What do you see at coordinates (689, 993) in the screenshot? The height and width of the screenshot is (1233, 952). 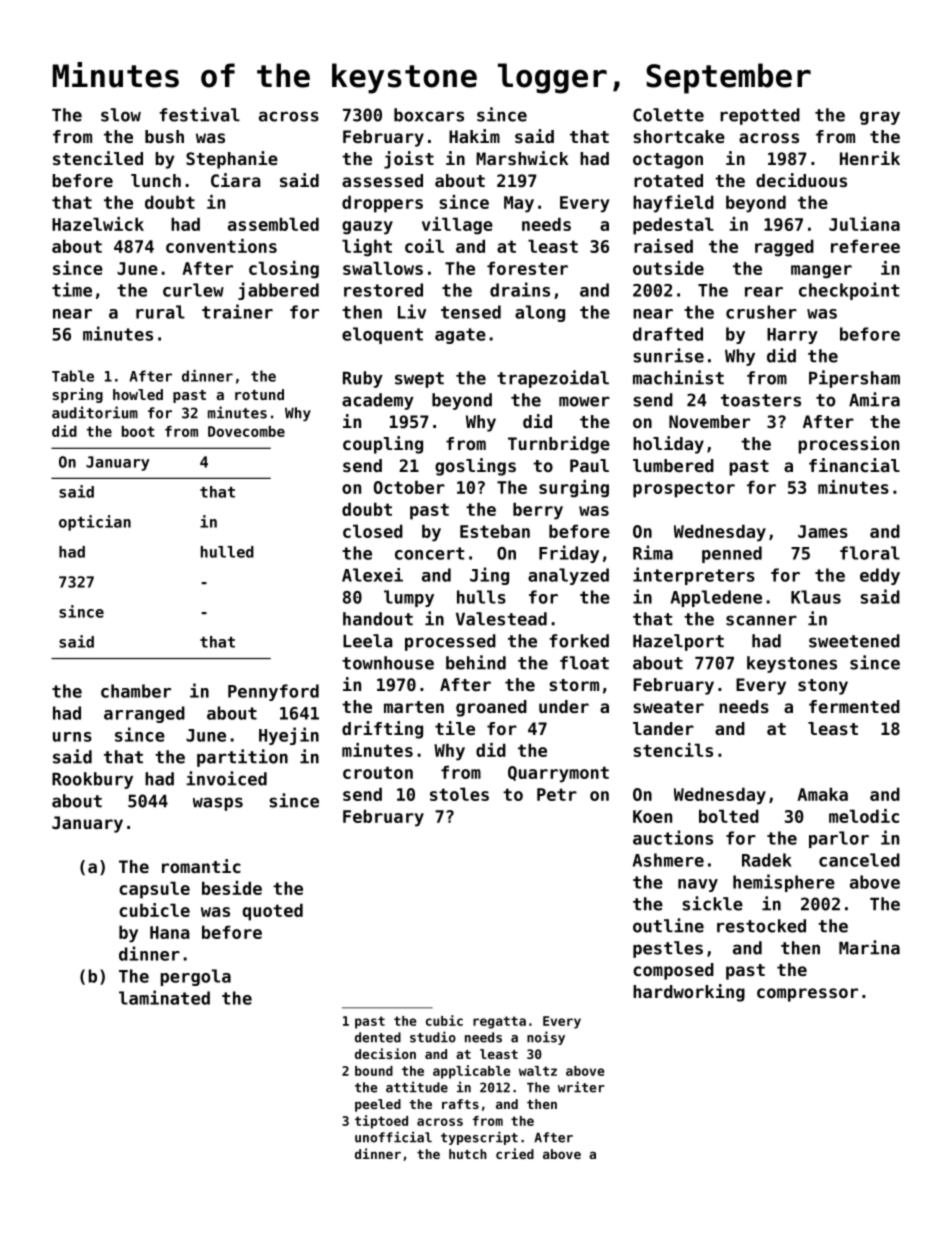 I see `hardworking` at bounding box center [689, 993].
